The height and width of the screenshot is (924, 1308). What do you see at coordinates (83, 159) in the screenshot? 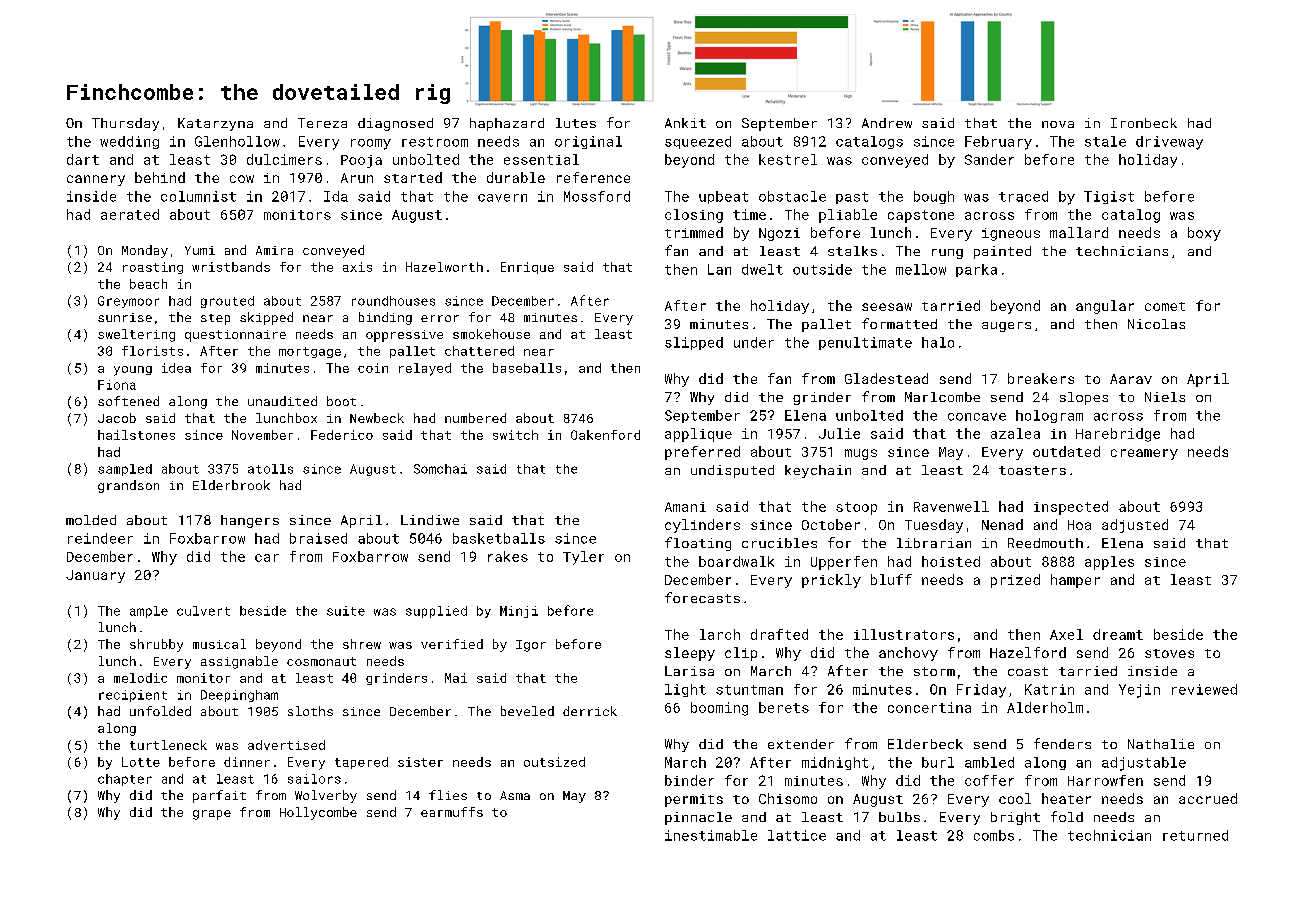
I see `dart` at bounding box center [83, 159].
